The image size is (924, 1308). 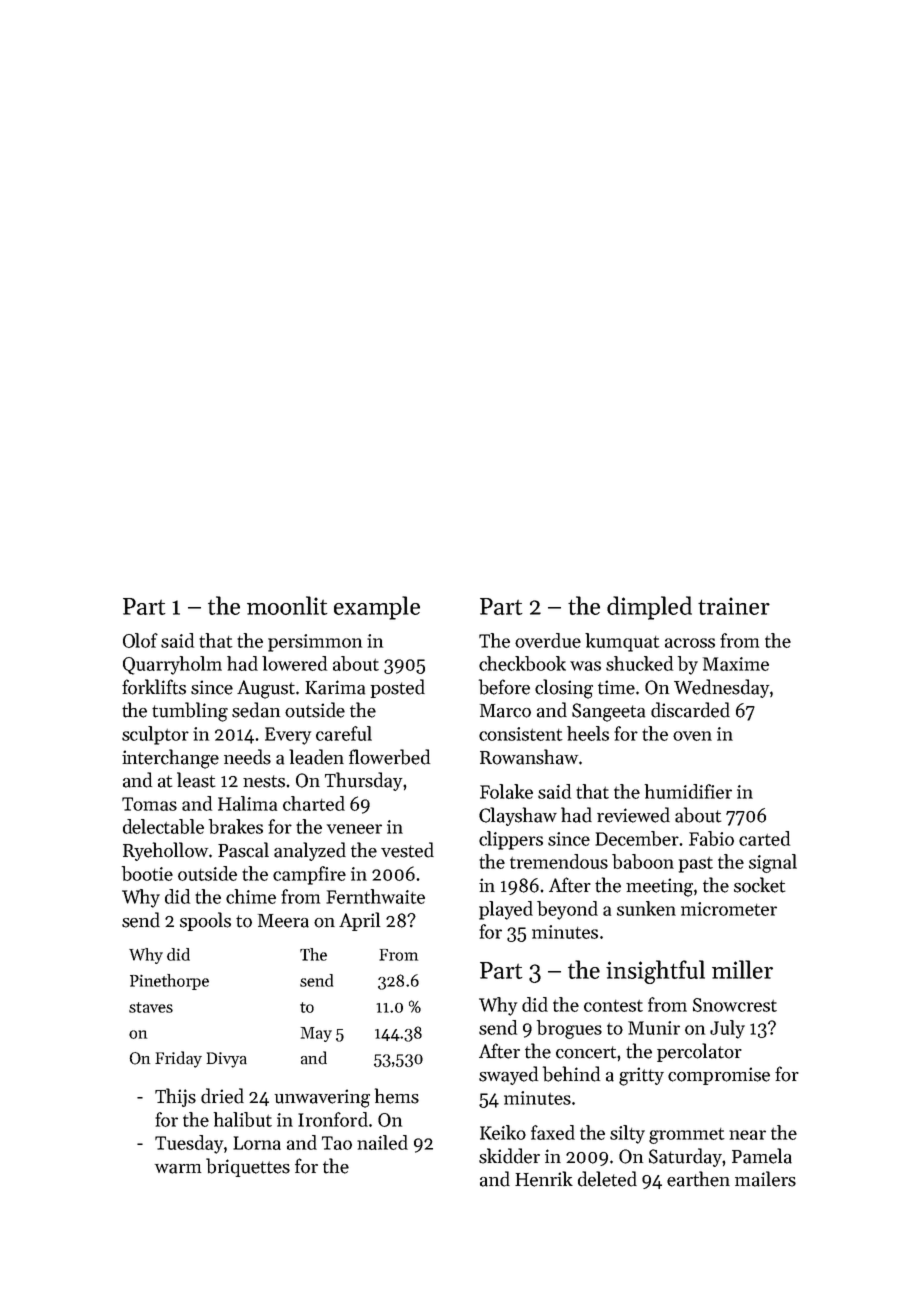 What do you see at coordinates (243, 850) in the image?
I see `Pascal` at bounding box center [243, 850].
